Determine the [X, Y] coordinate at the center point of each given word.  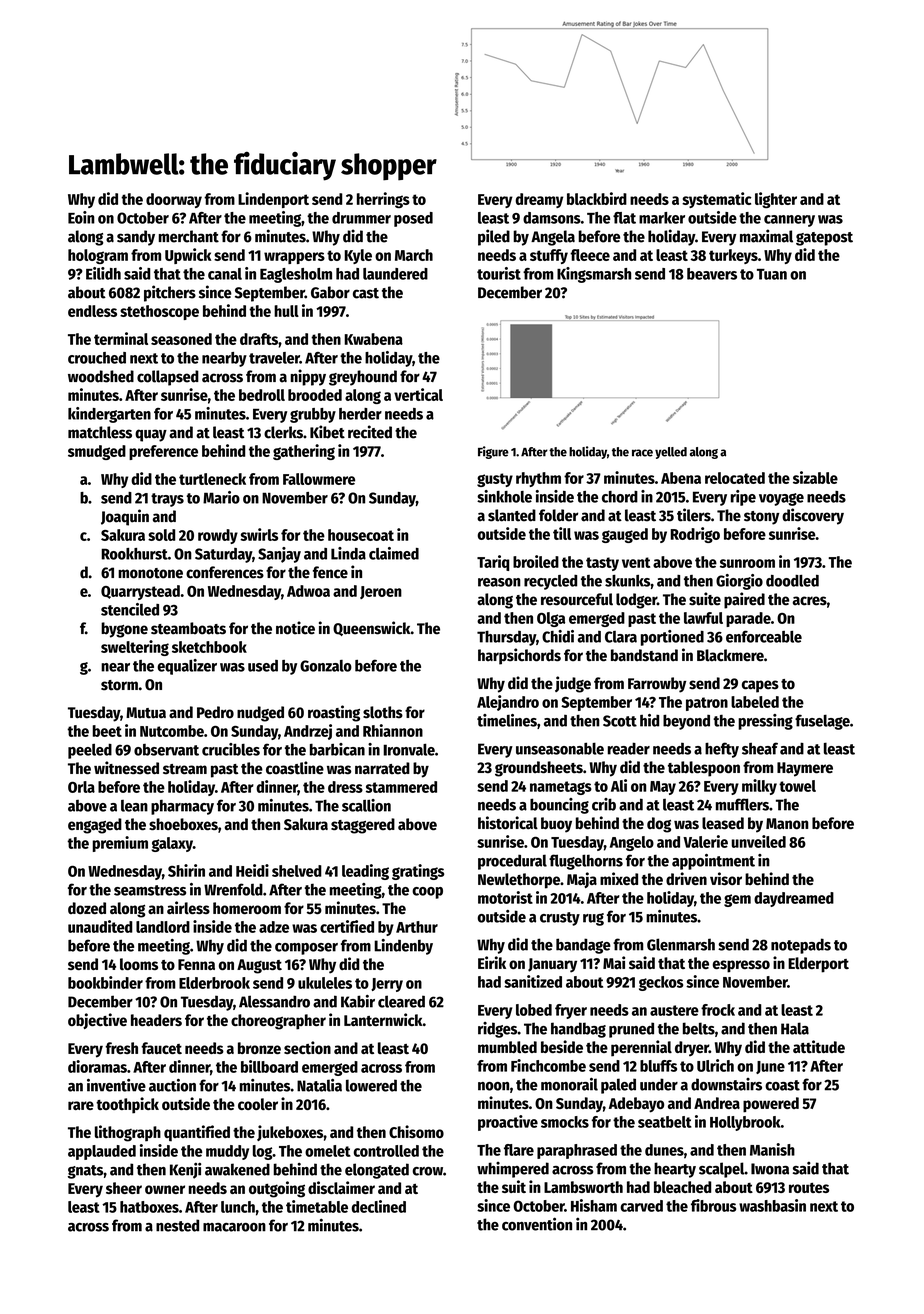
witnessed [126, 768]
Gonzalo [326, 666]
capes [760, 686]
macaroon [234, 1227]
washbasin [772, 1205]
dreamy [539, 200]
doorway [174, 200]
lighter [776, 200]
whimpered [513, 1170]
